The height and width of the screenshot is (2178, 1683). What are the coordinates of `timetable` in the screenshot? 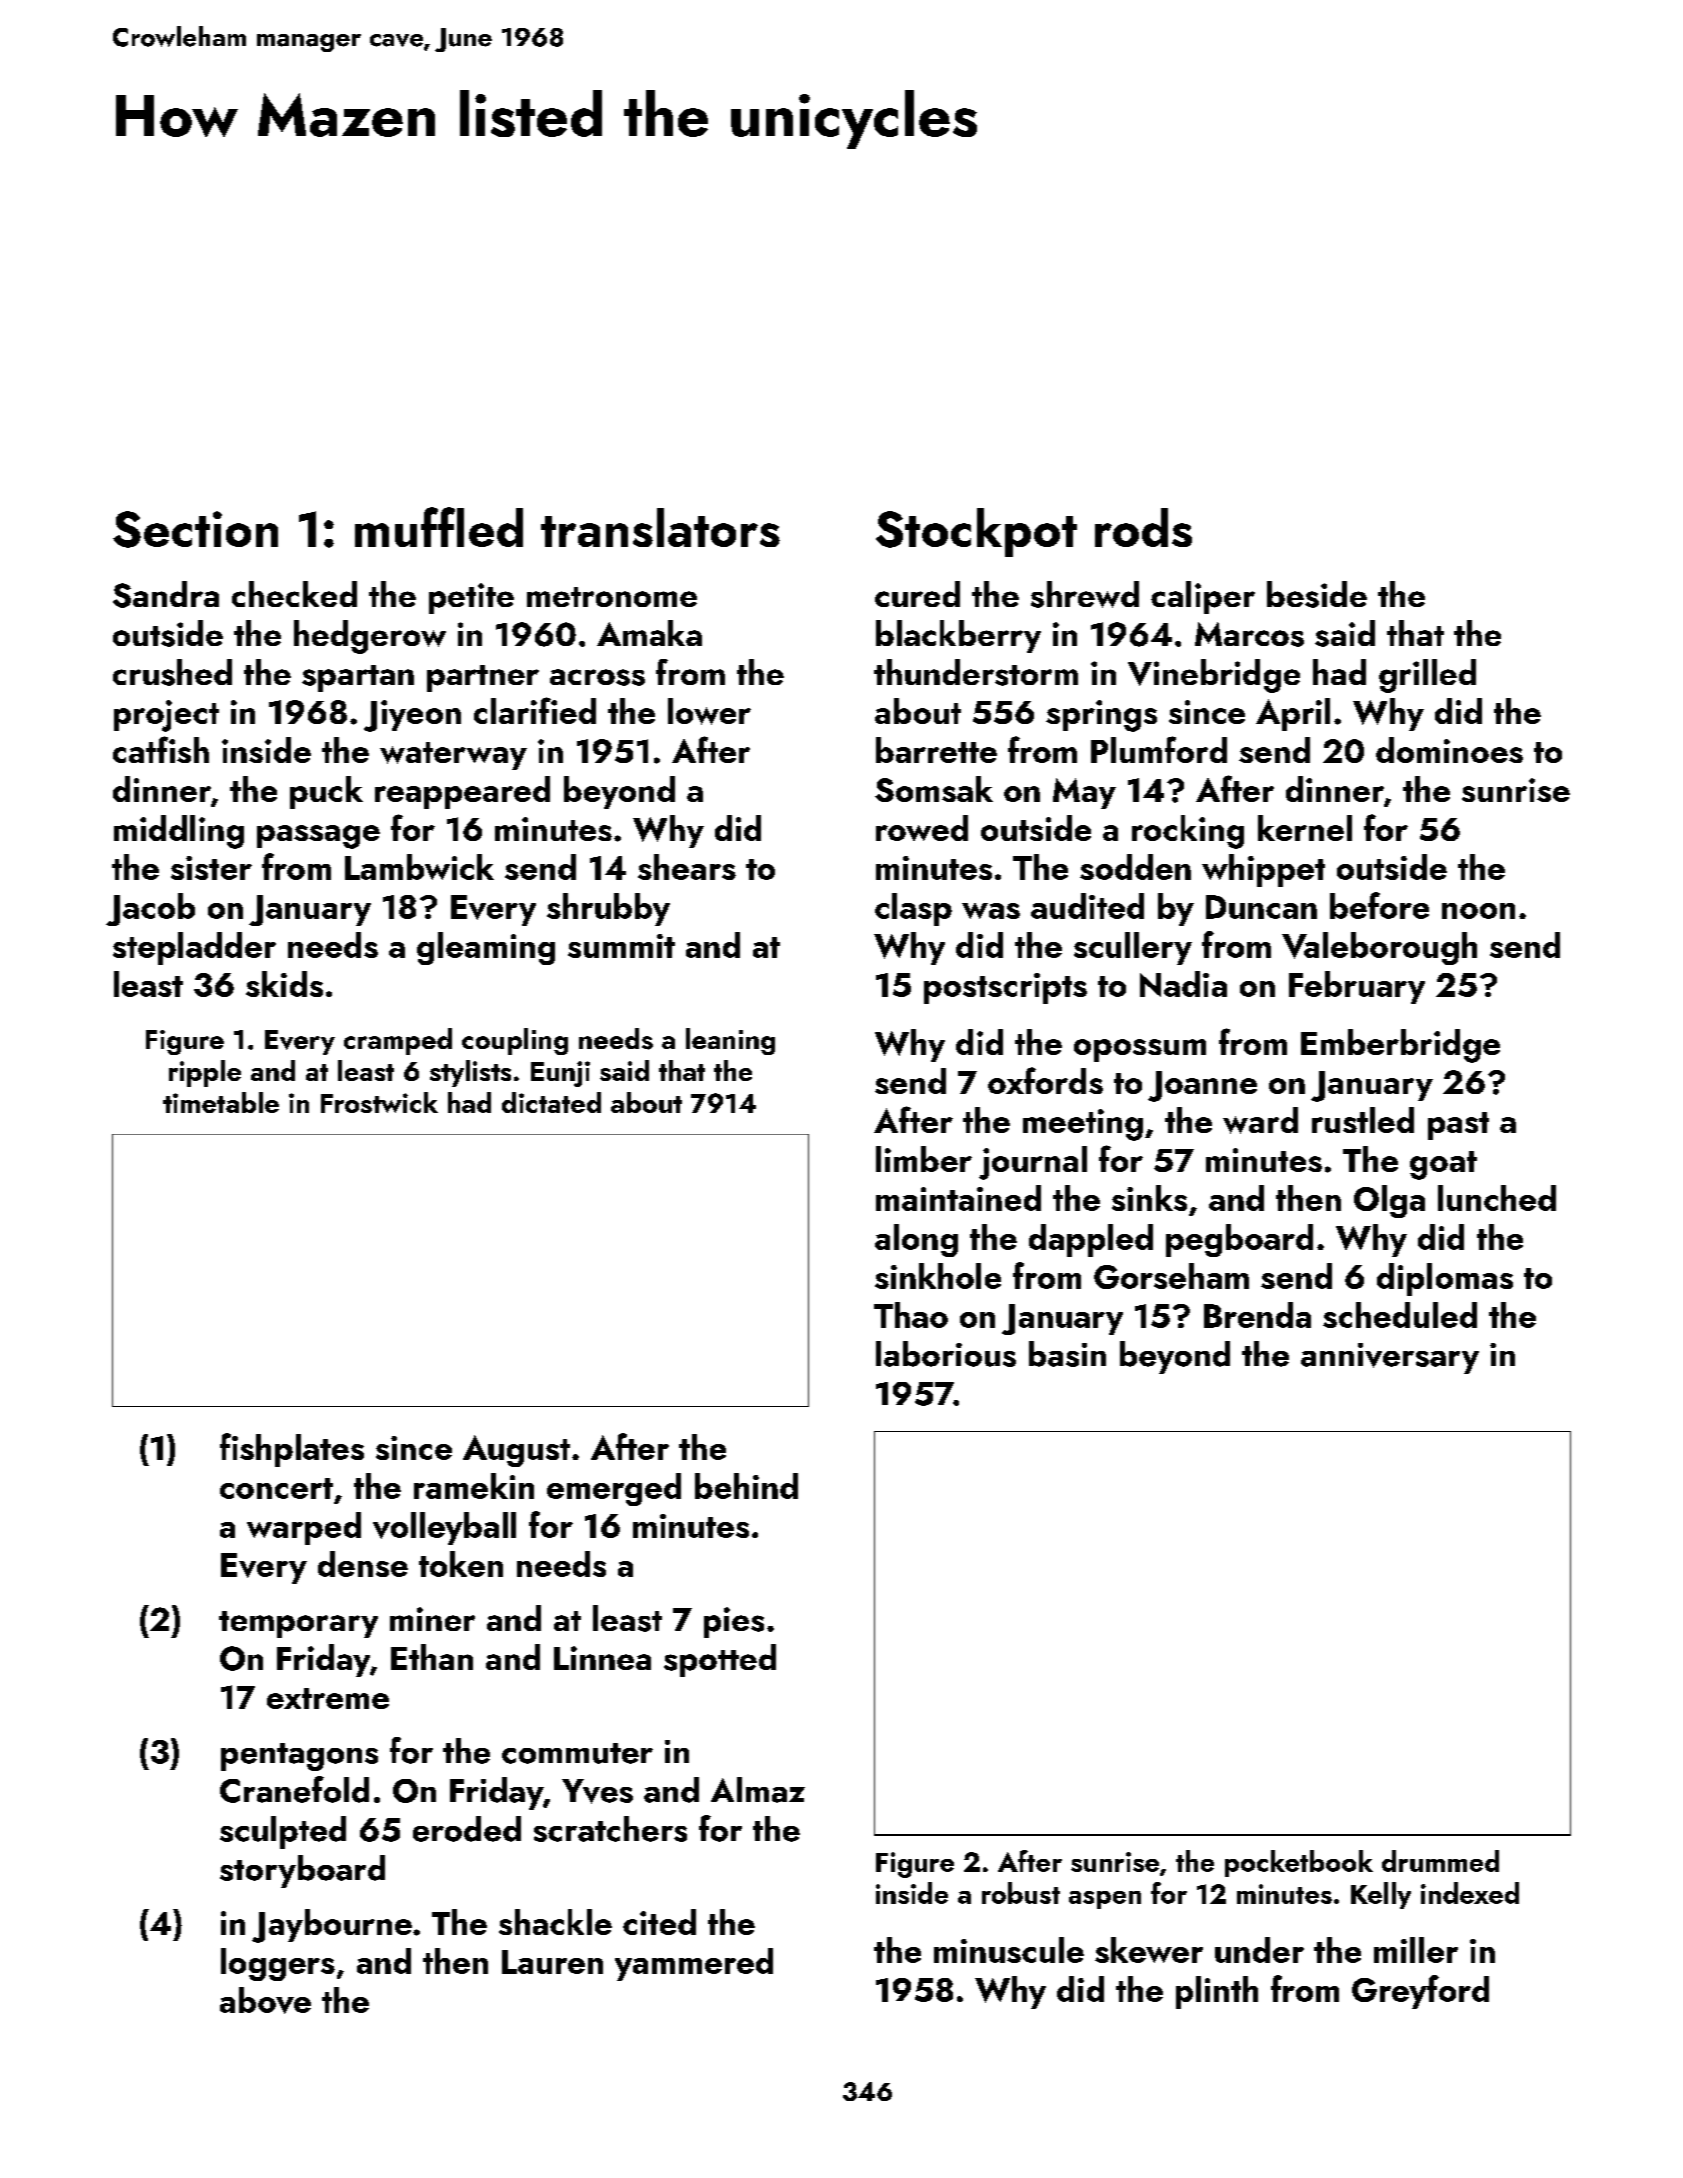 It's located at (221, 1102).
